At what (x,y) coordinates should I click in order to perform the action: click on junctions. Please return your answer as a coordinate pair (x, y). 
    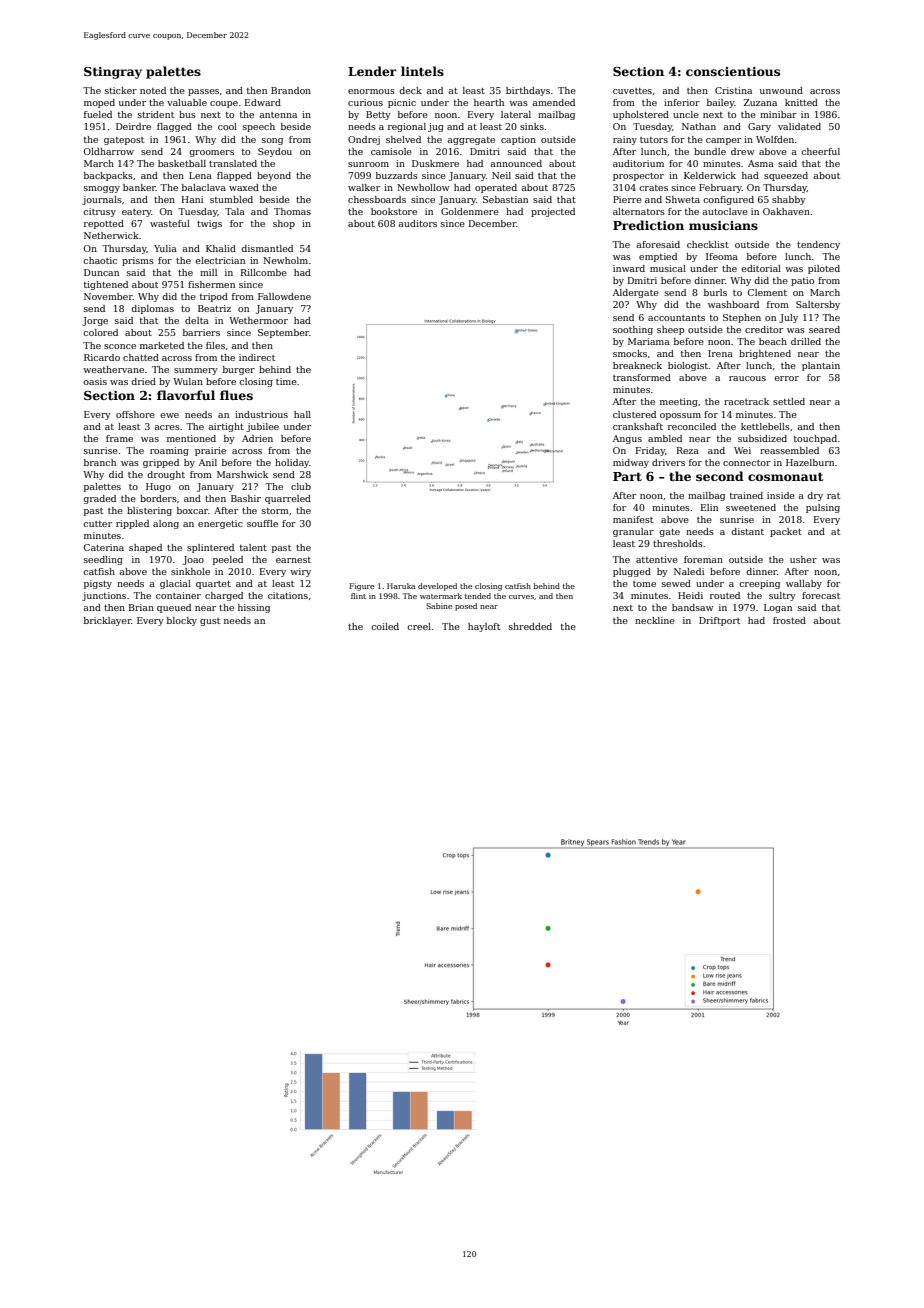
    Looking at the image, I should click on (104, 596).
